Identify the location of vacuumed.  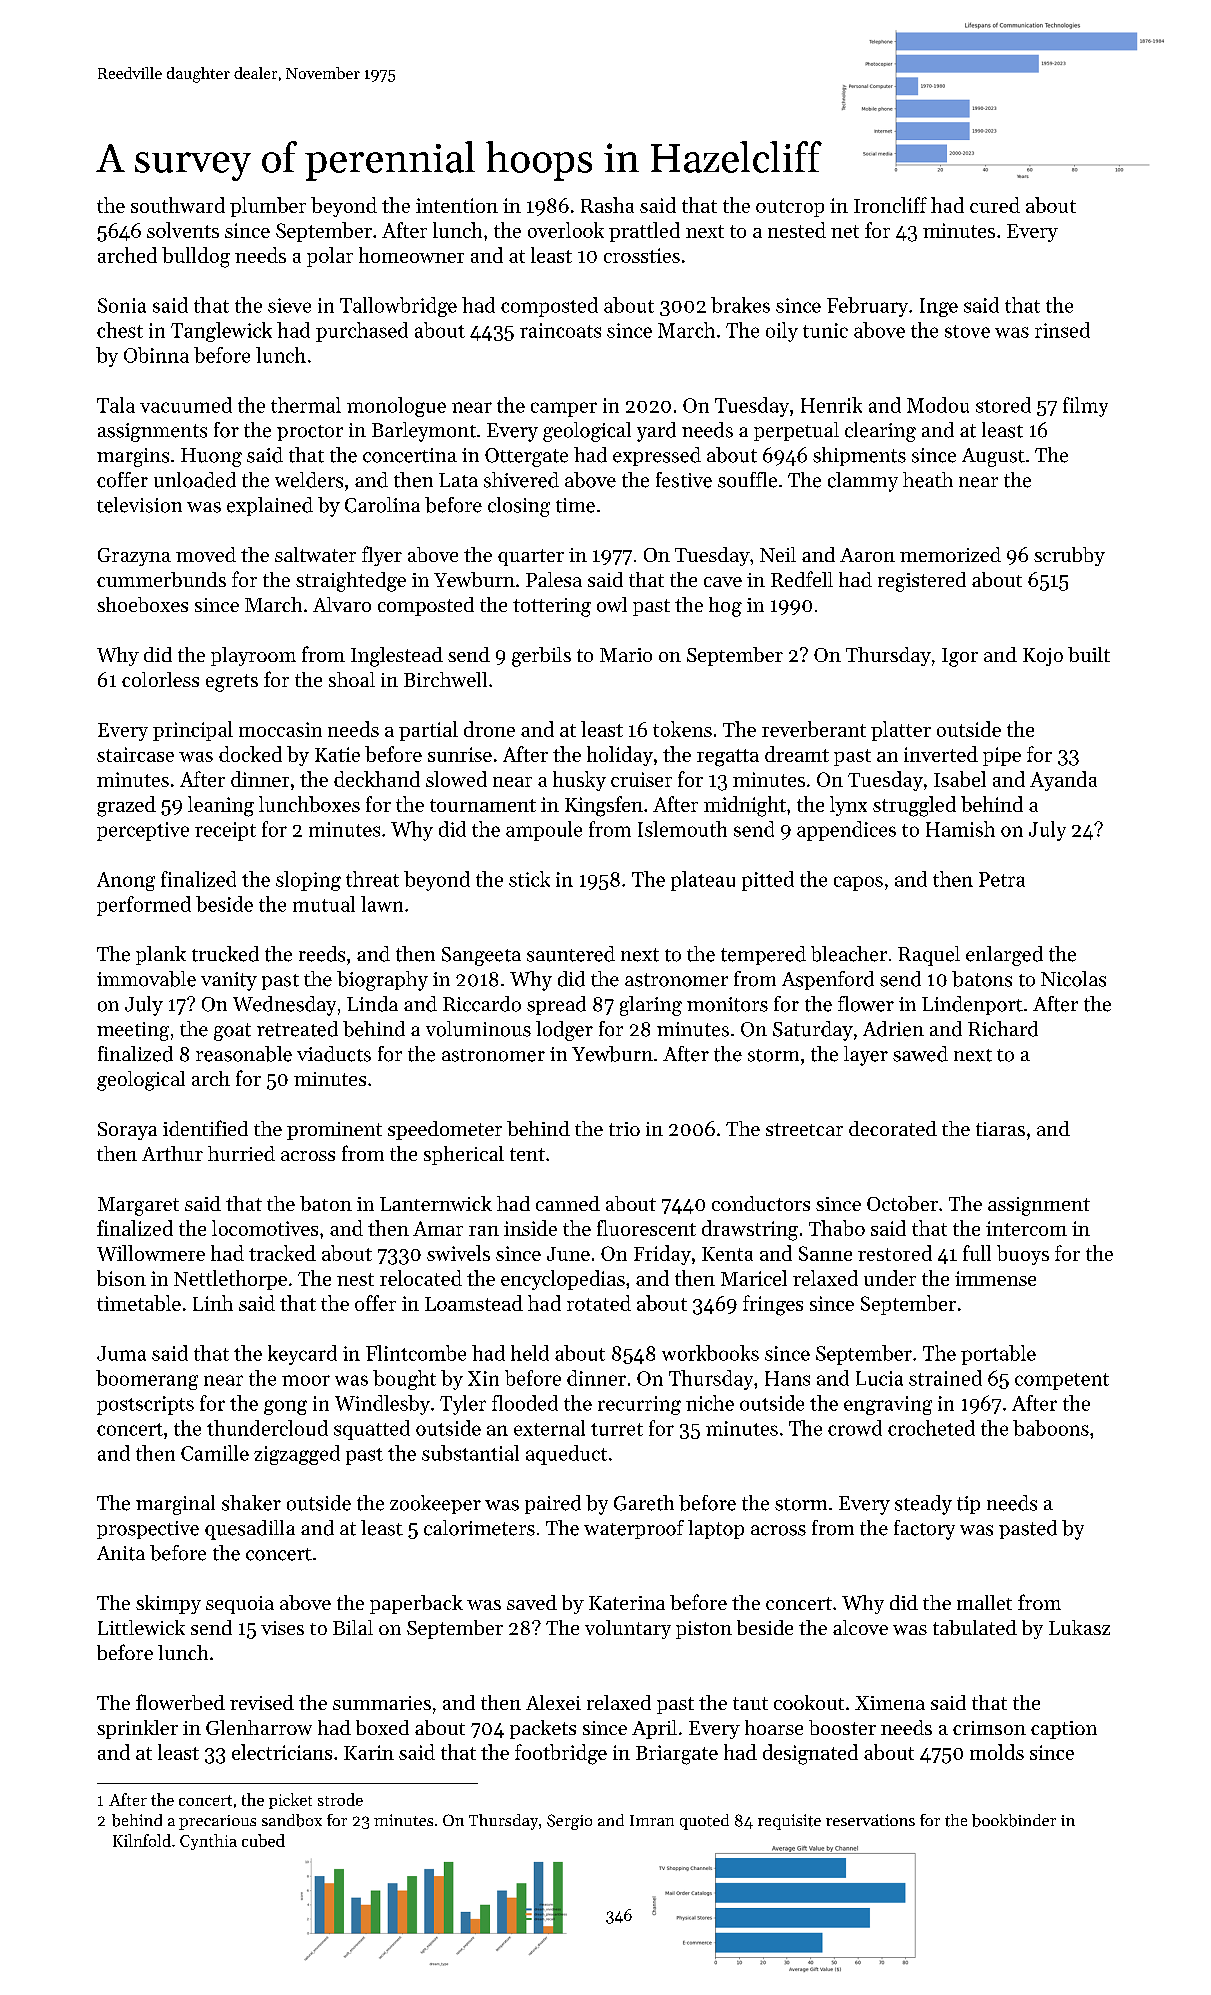
(186, 405).
